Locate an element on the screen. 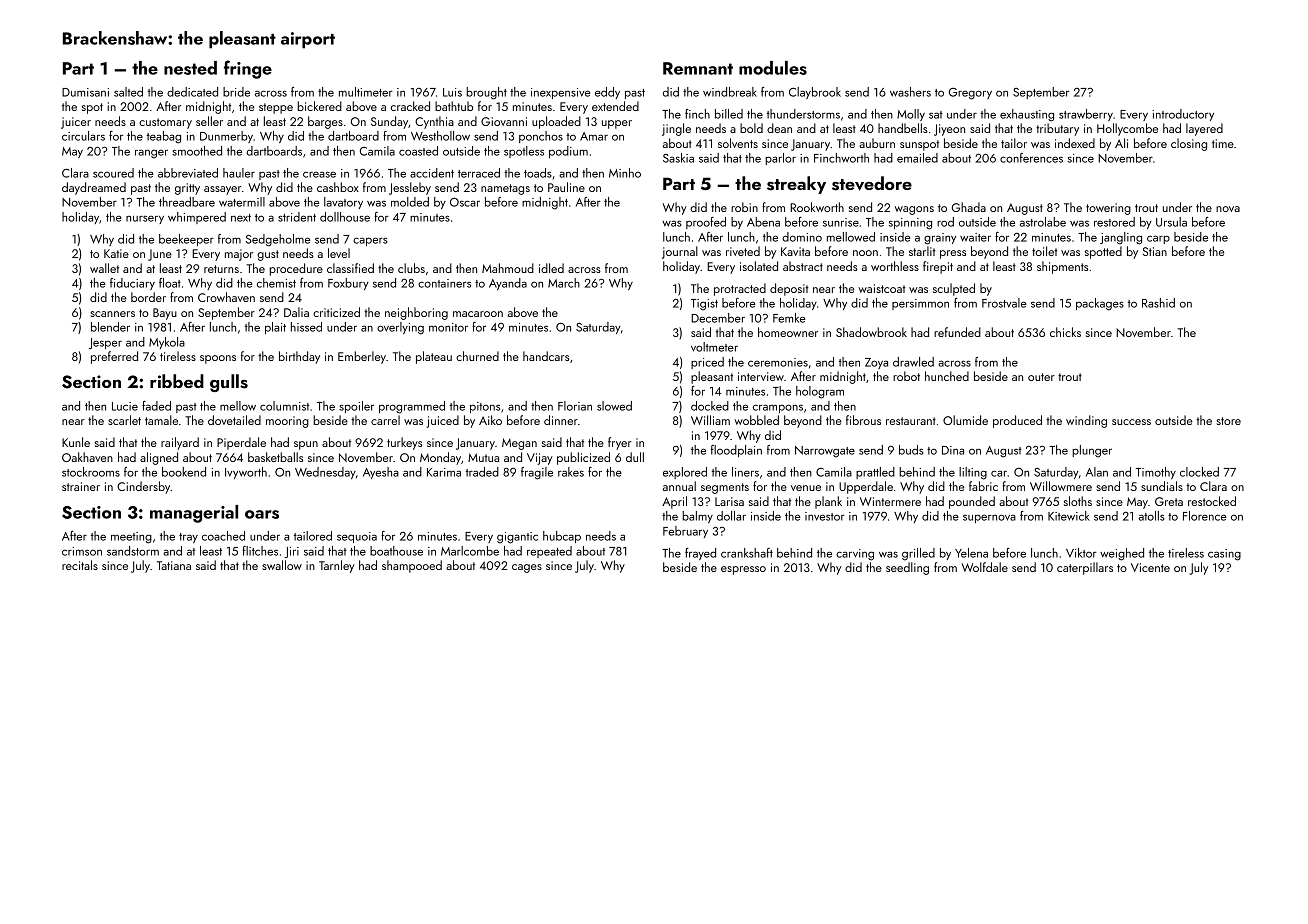  juicer is located at coordinates (76, 123).
